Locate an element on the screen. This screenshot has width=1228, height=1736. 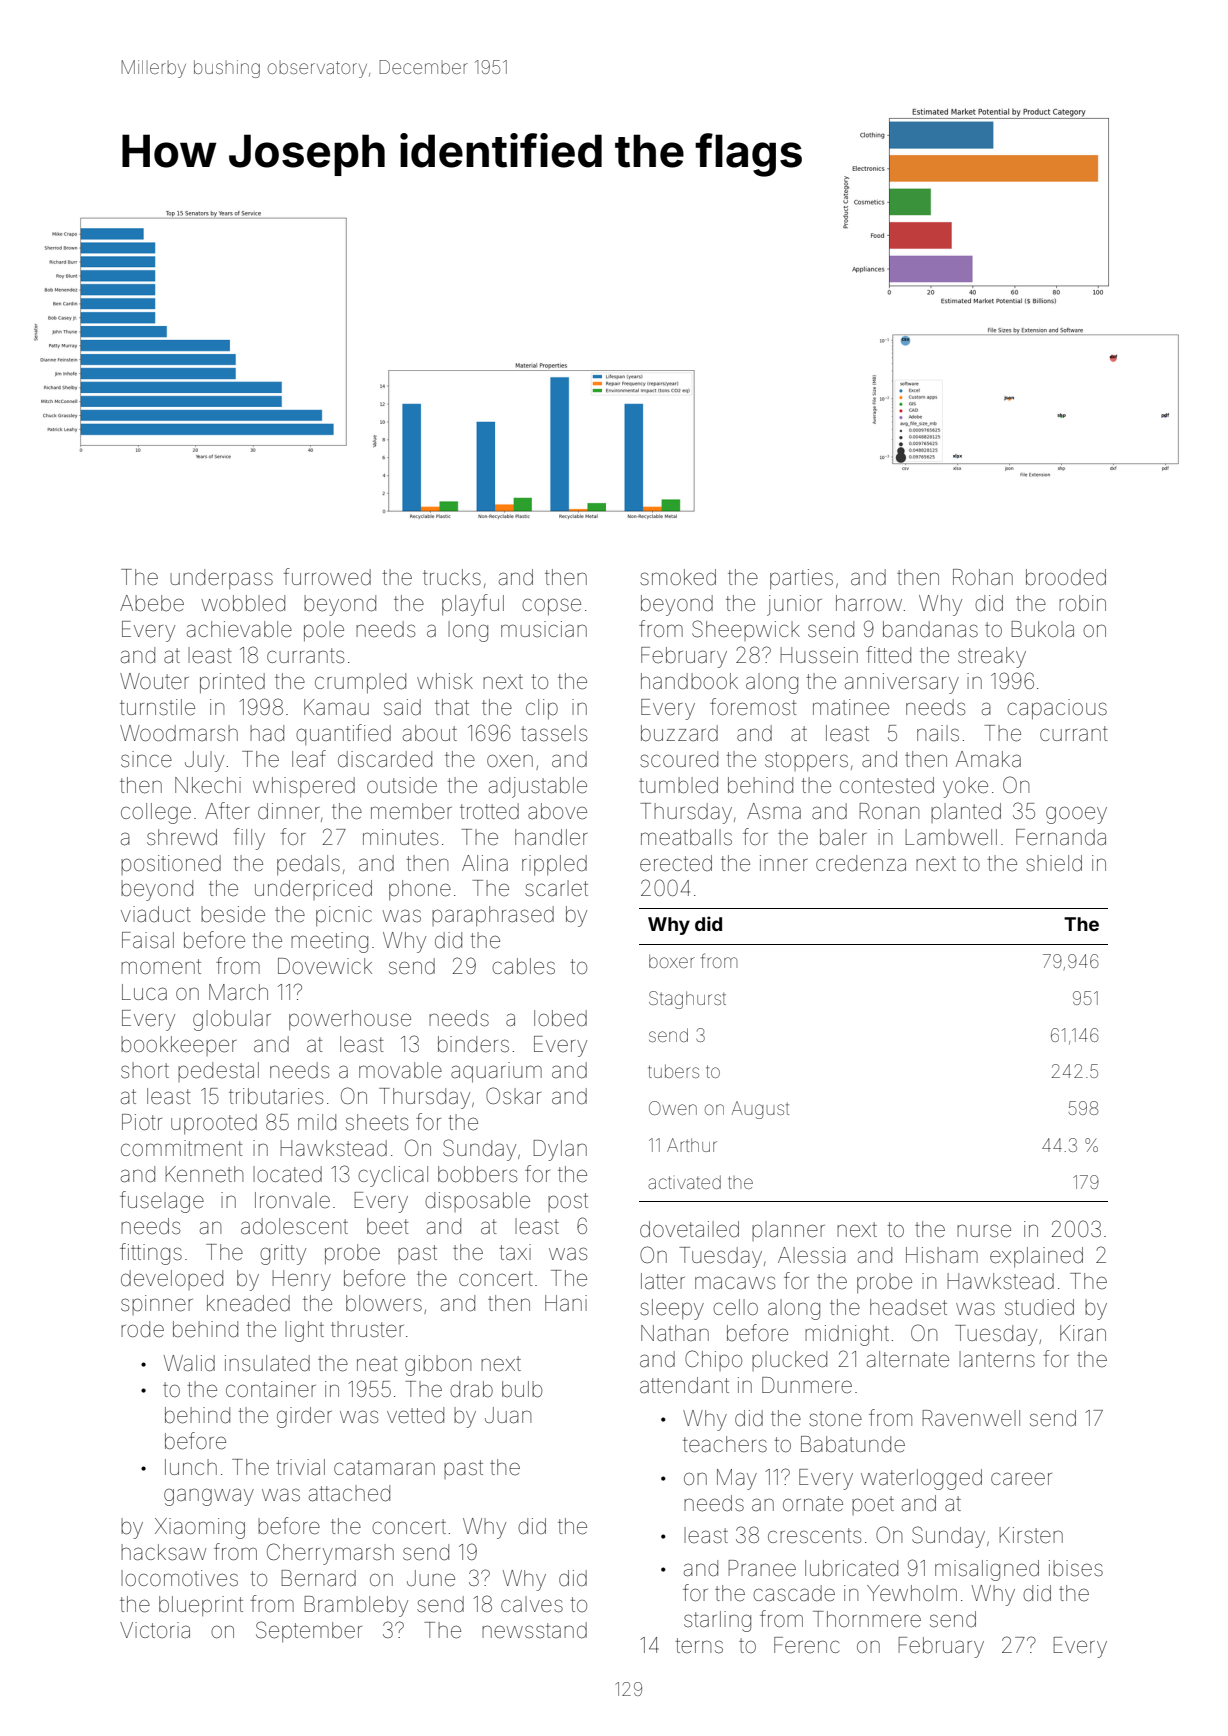
globular is located at coordinates (232, 1020).
